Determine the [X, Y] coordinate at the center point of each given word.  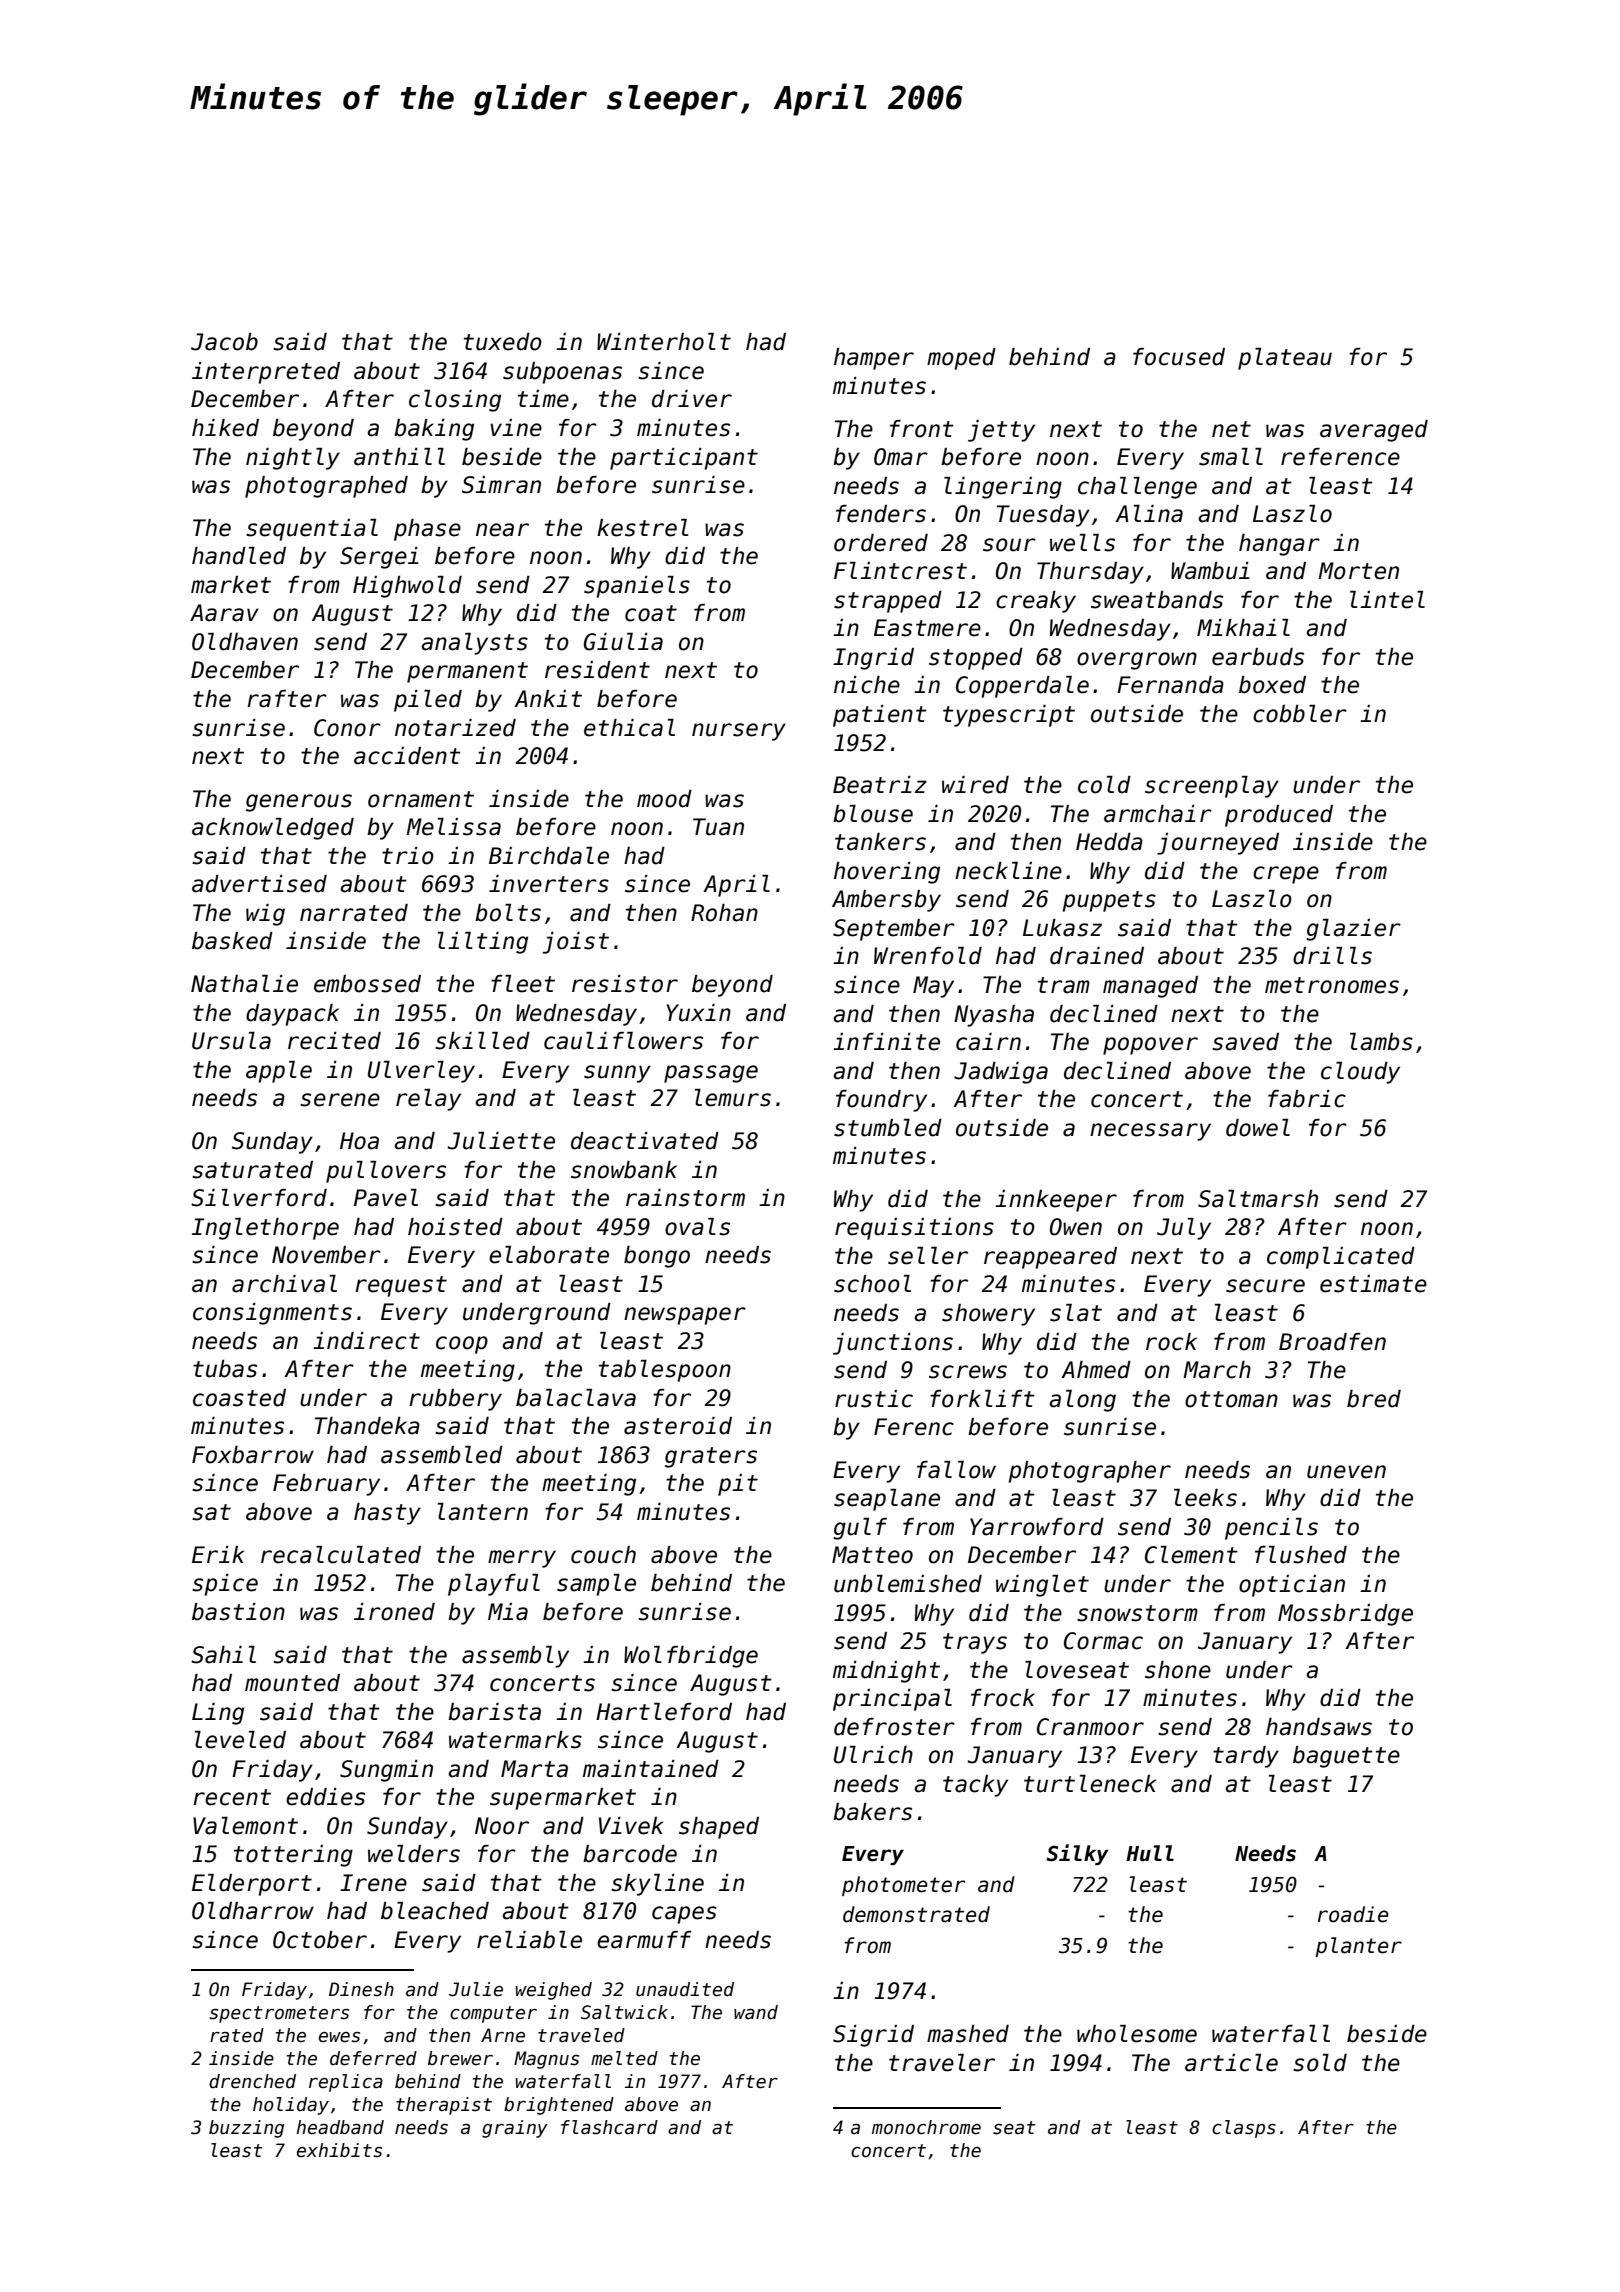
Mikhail [1243, 628]
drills [1332, 956]
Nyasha [994, 1016]
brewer [460, 2058]
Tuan [718, 827]
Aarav [224, 613]
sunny [617, 1074]
